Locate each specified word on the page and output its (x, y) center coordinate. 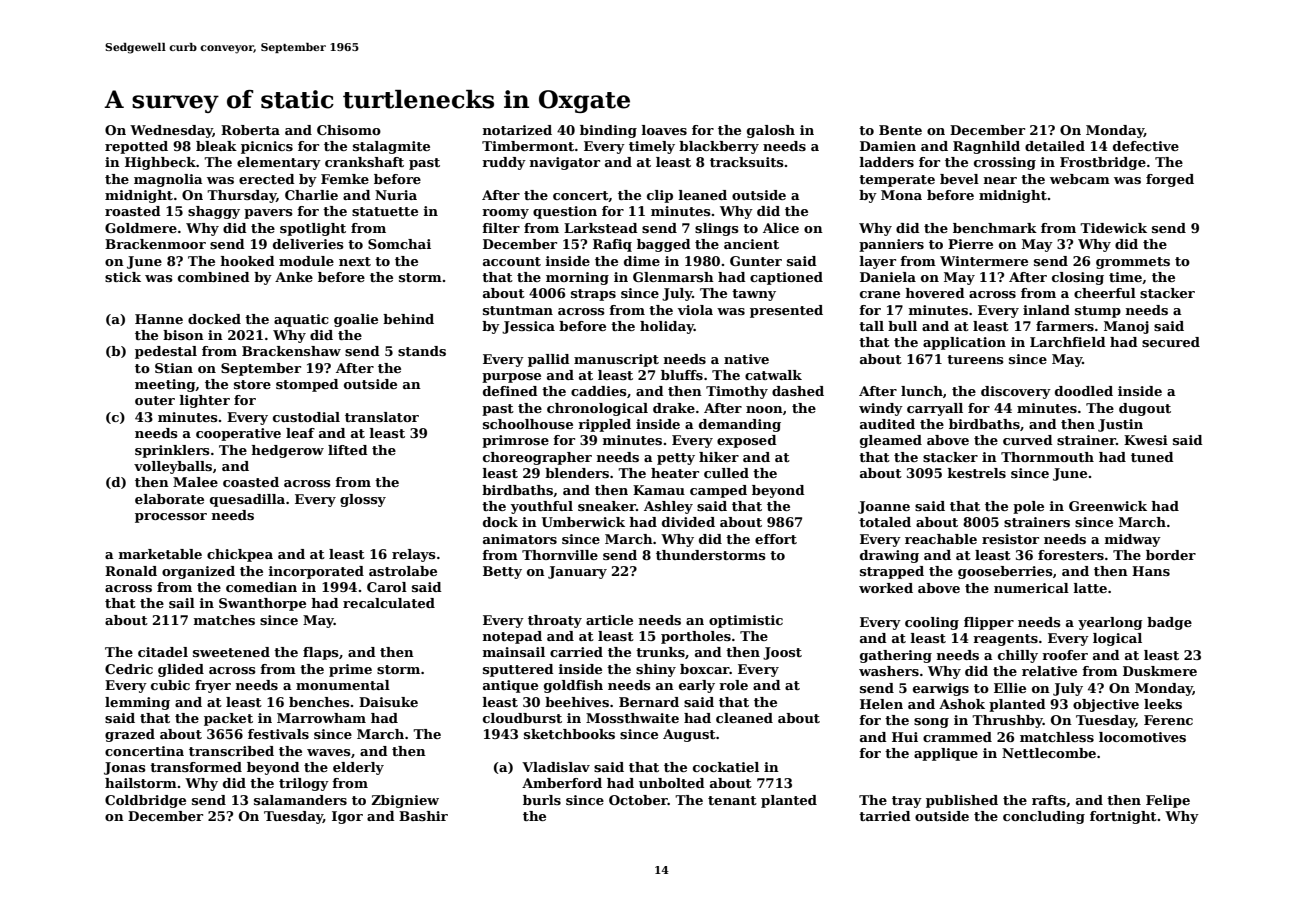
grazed (130, 735)
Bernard (649, 702)
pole (1028, 507)
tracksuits (747, 162)
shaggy (214, 212)
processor (171, 518)
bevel (959, 179)
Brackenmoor (155, 244)
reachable (941, 539)
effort (776, 539)
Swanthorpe (262, 604)
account (512, 261)
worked (886, 588)
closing (1078, 278)
